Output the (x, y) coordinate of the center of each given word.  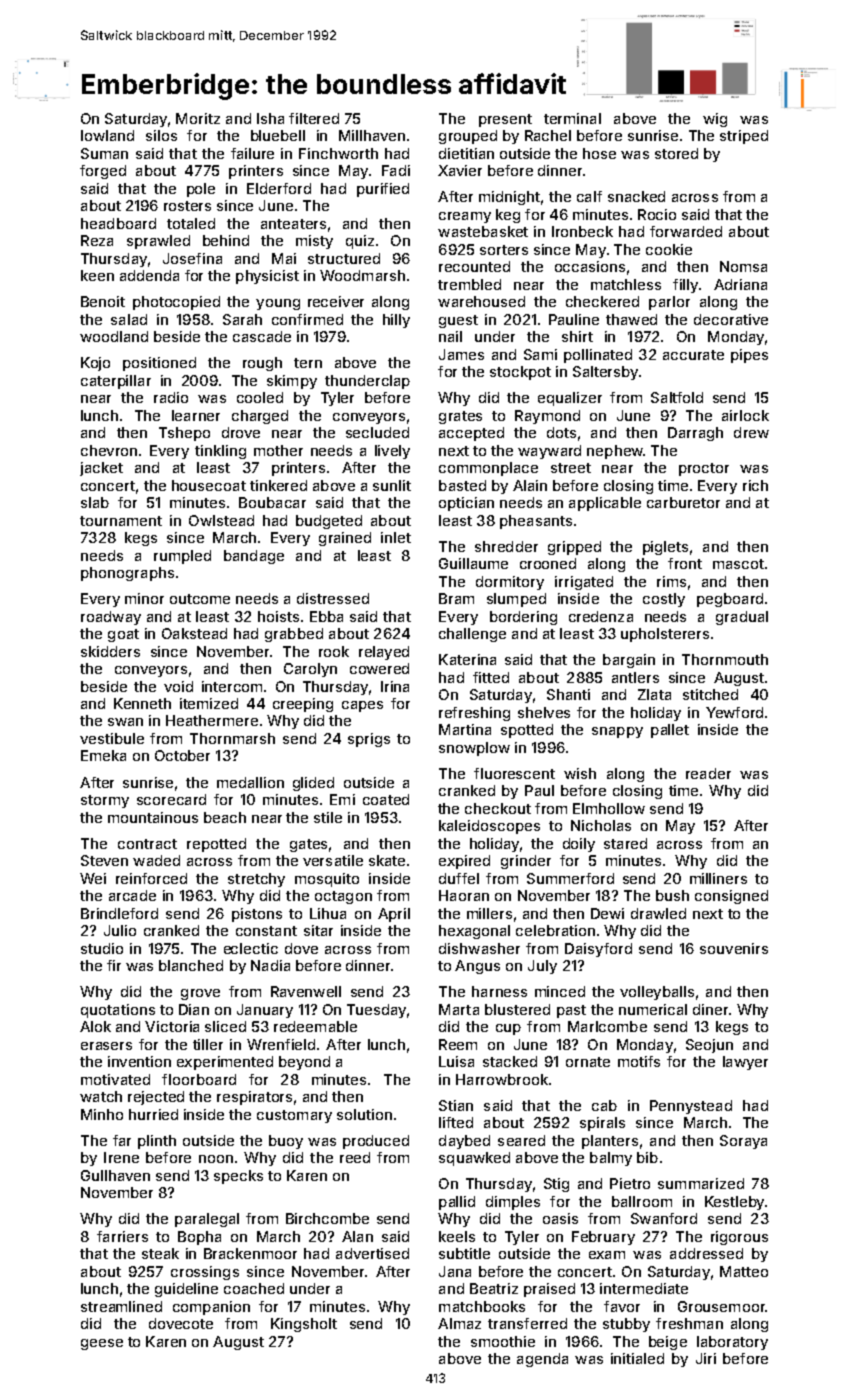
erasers (106, 1046)
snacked (636, 196)
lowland (107, 135)
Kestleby (734, 1203)
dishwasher (479, 948)
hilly (396, 321)
